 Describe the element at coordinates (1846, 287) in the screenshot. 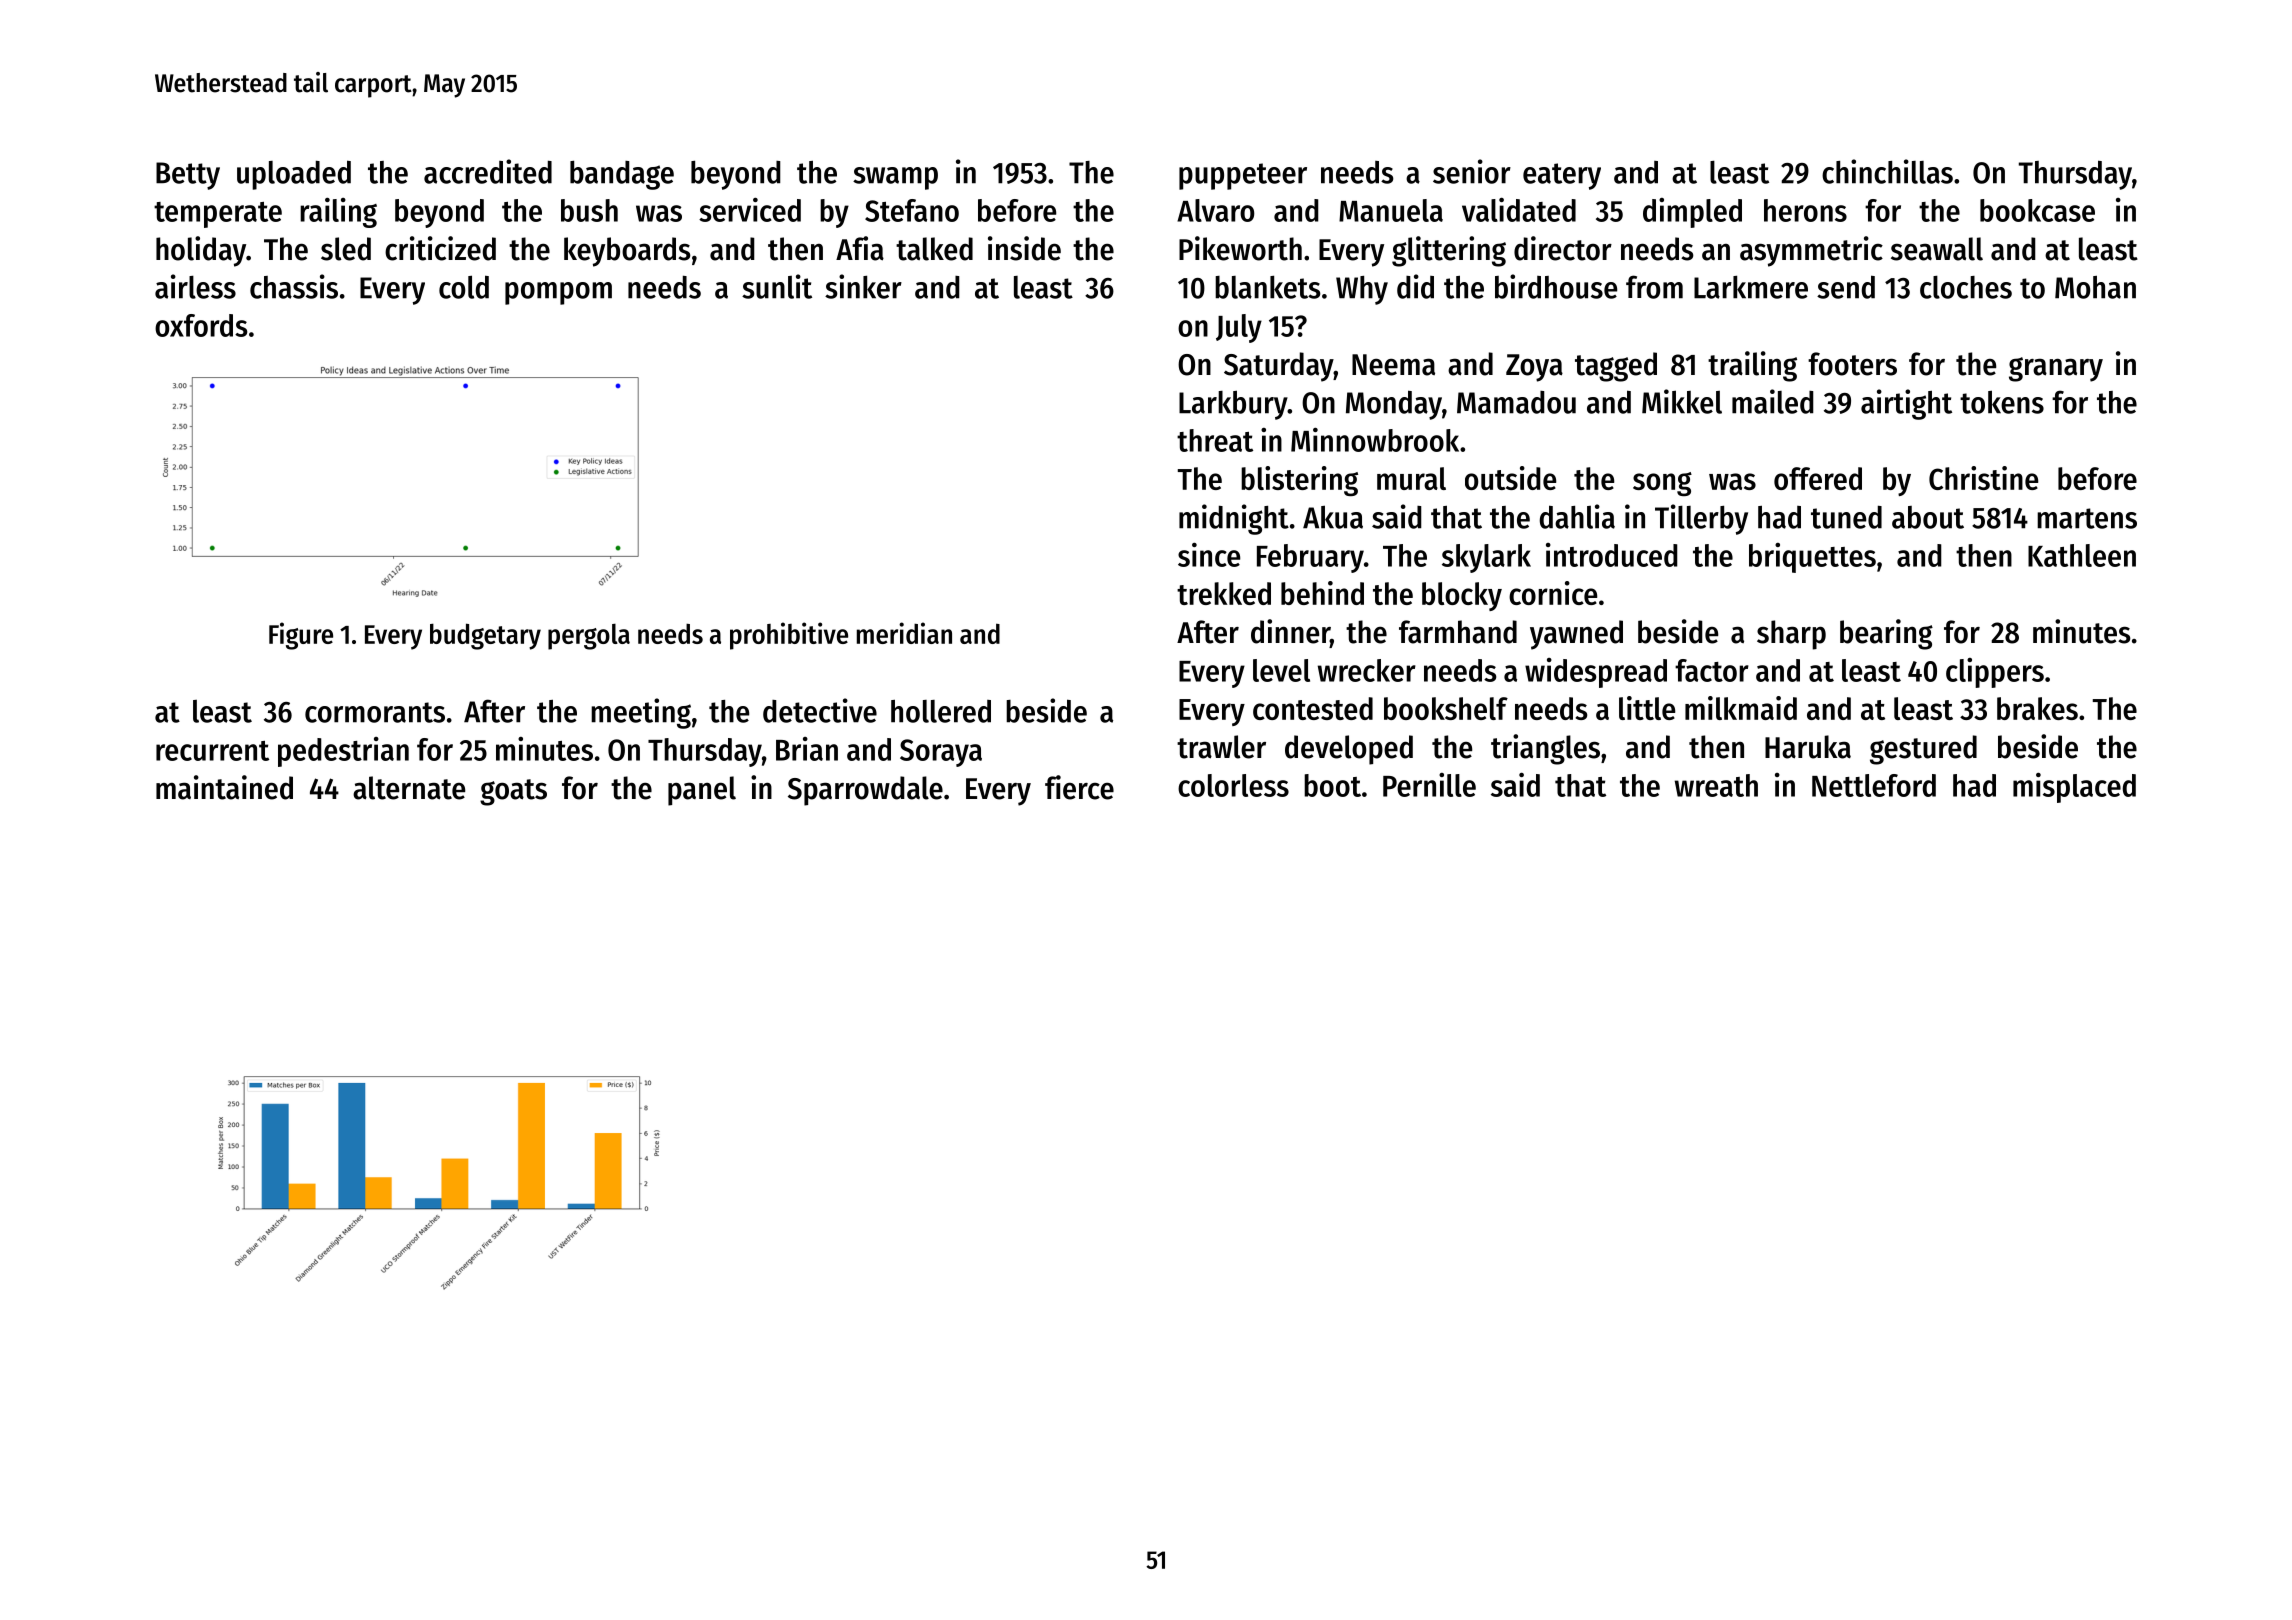

I see `send` at that location.
